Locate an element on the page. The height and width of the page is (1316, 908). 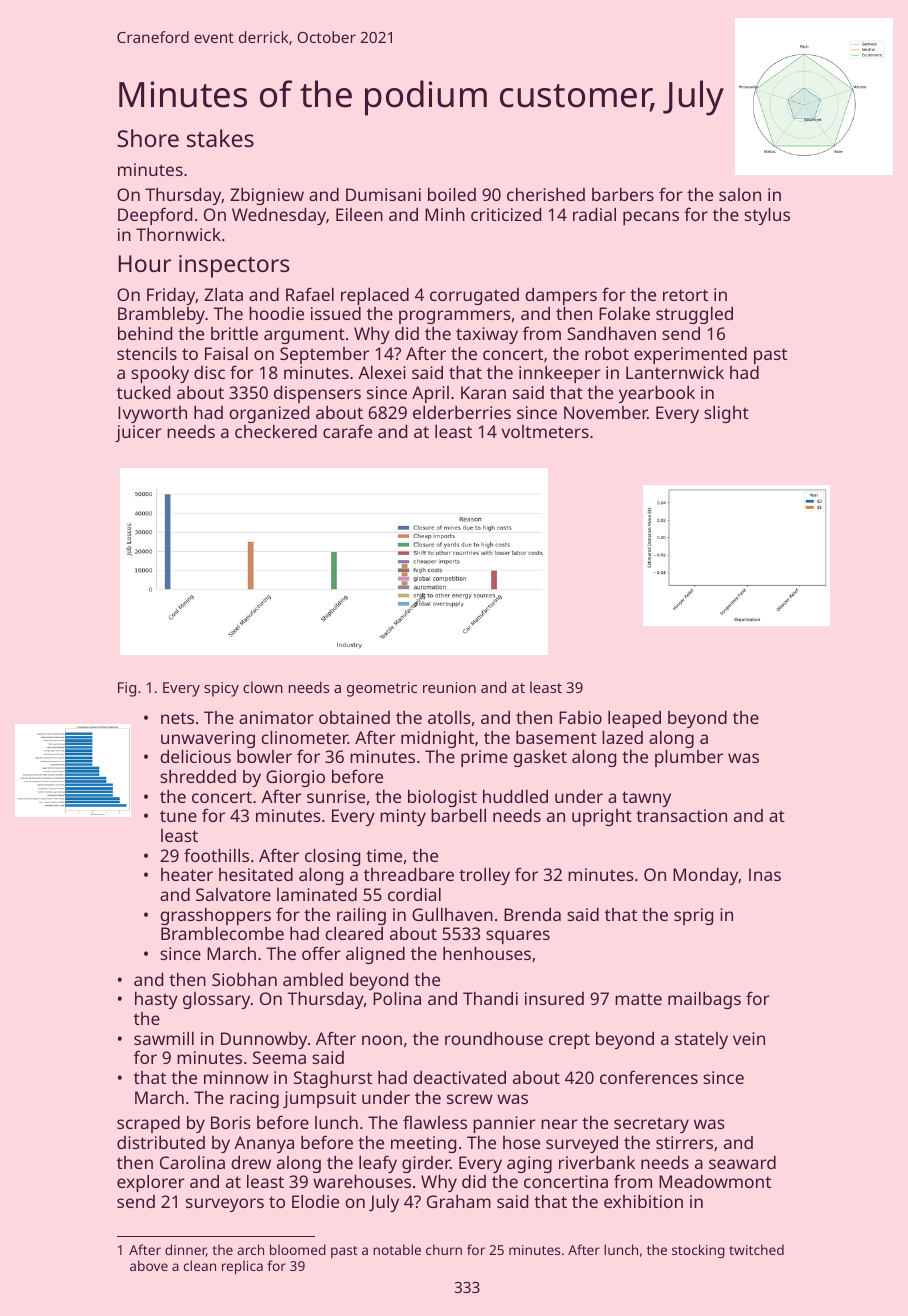
retort is located at coordinates (685, 295).
